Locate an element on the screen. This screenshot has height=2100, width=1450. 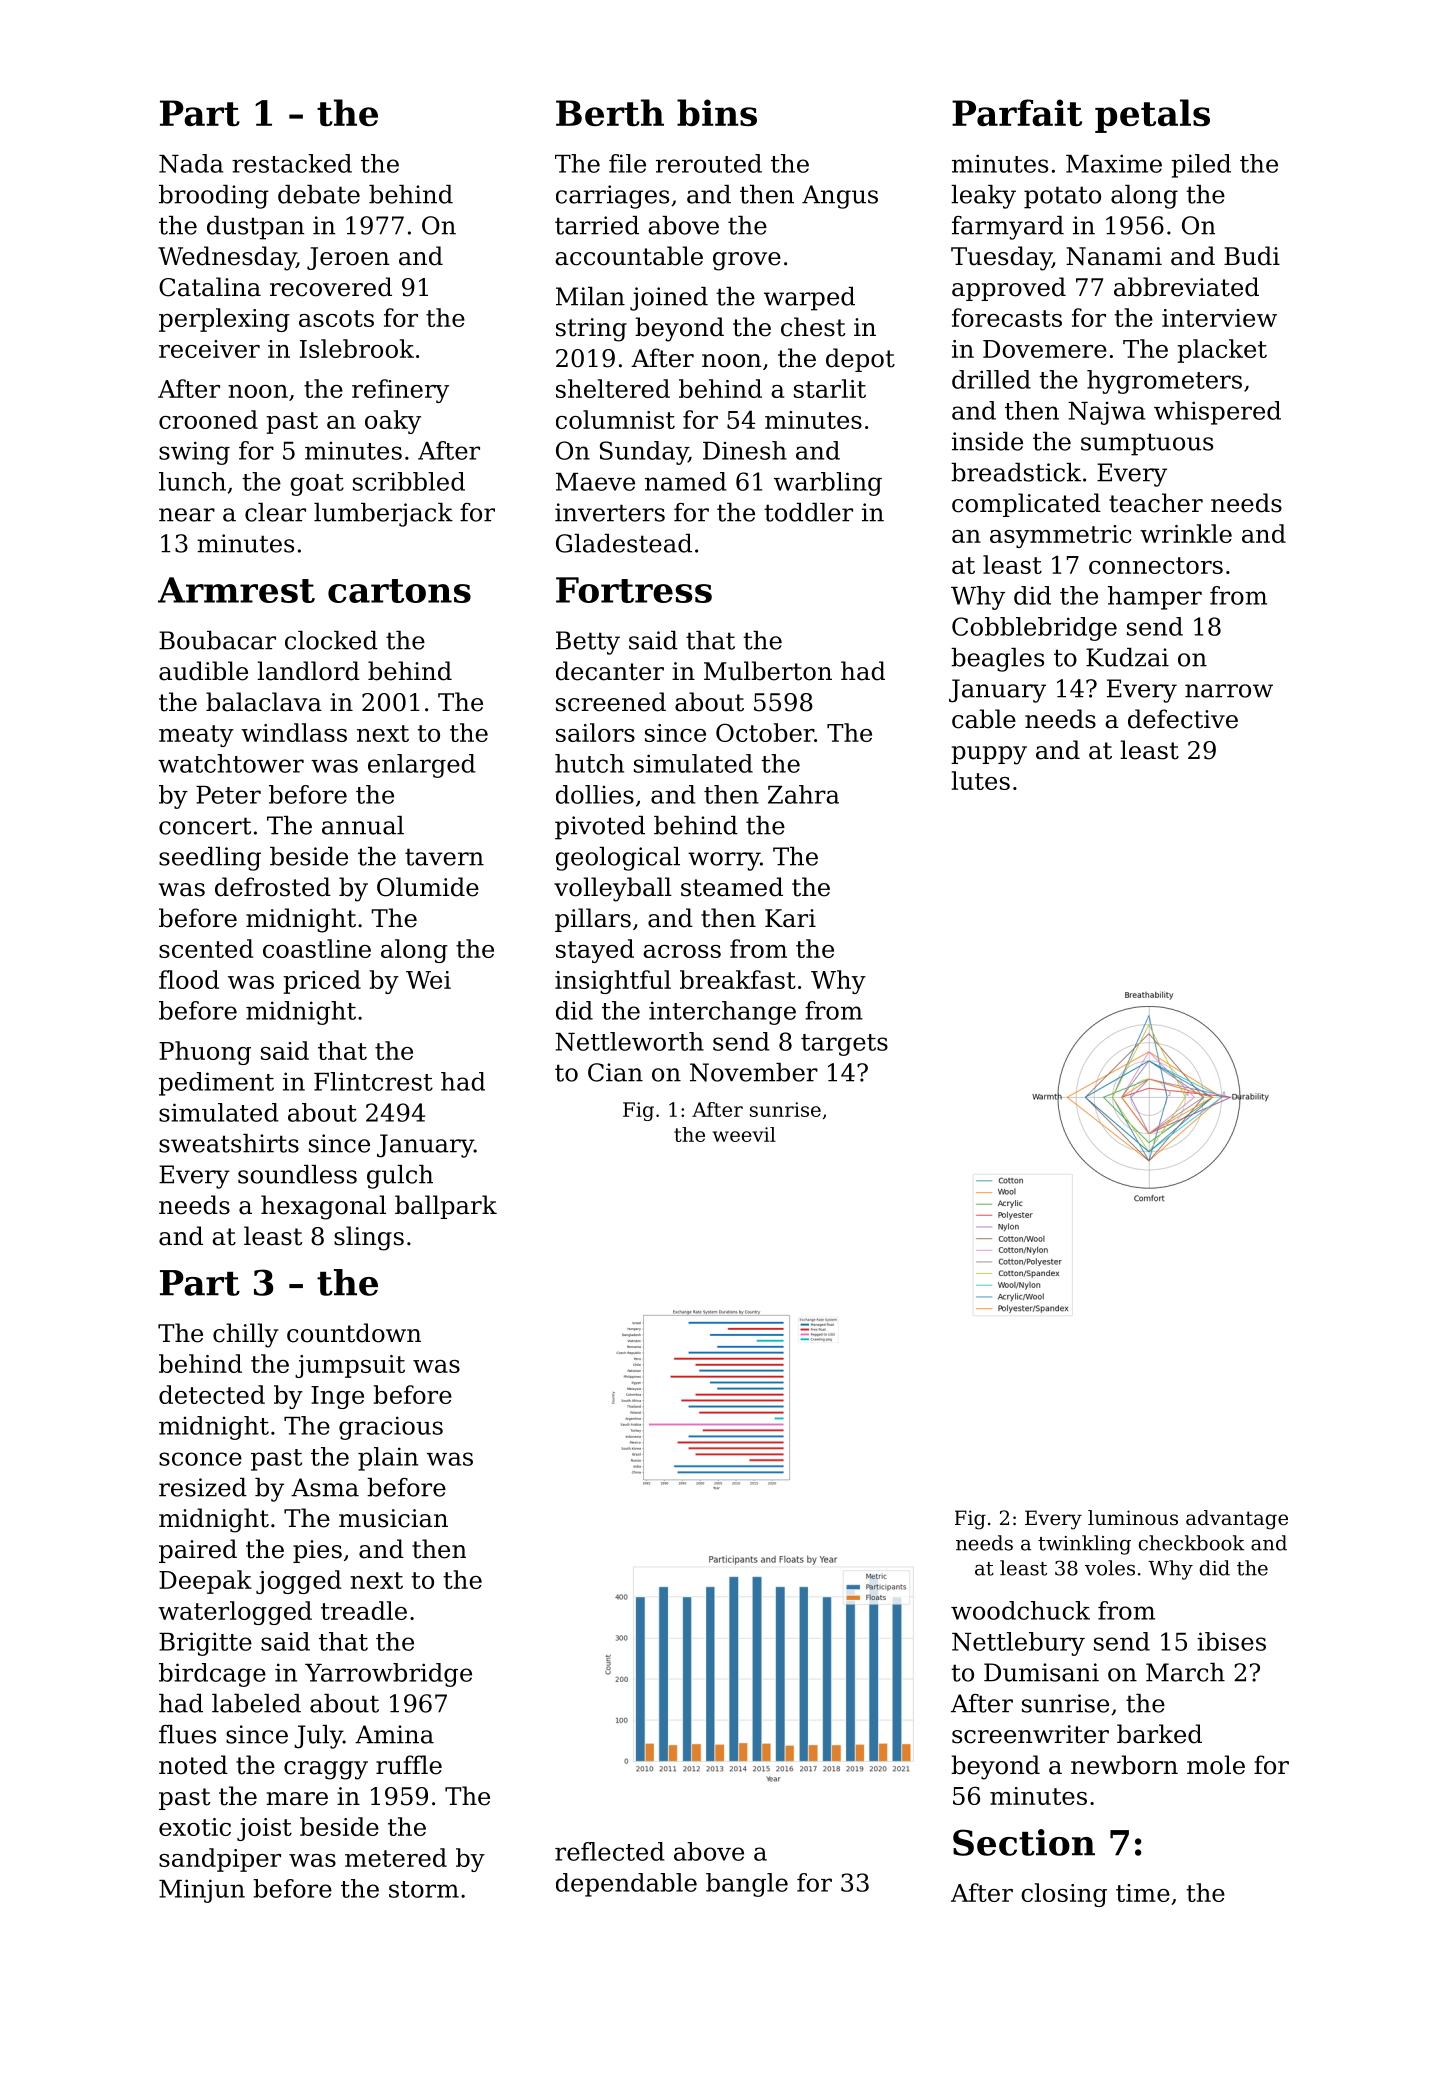
targets is located at coordinates (844, 1045).
